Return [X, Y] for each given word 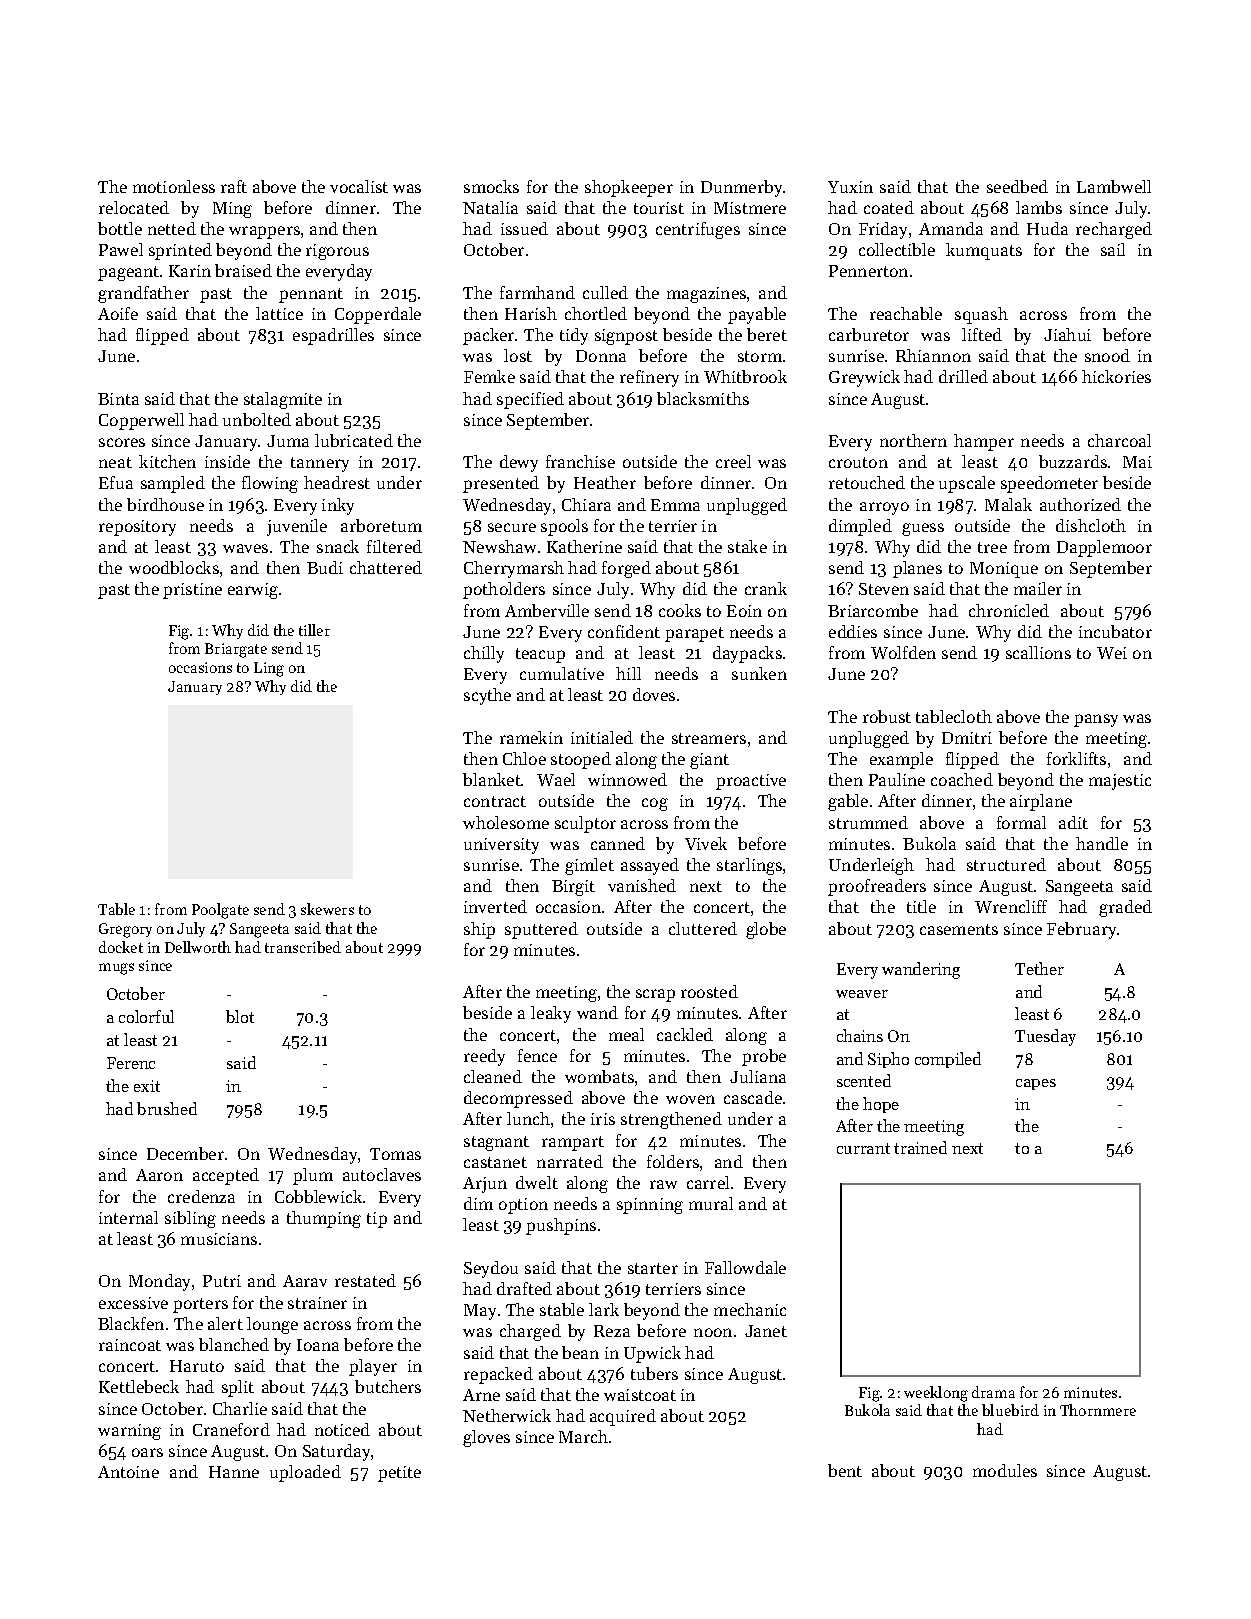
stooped [581, 760]
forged [626, 569]
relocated [134, 207]
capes [1036, 1084]
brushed [167, 1108]
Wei [1112, 653]
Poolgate [220, 911]
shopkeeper [629, 188]
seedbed [1017, 186]
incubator [1115, 631]
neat [115, 462]
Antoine [128, 1472]
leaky [551, 1014]
